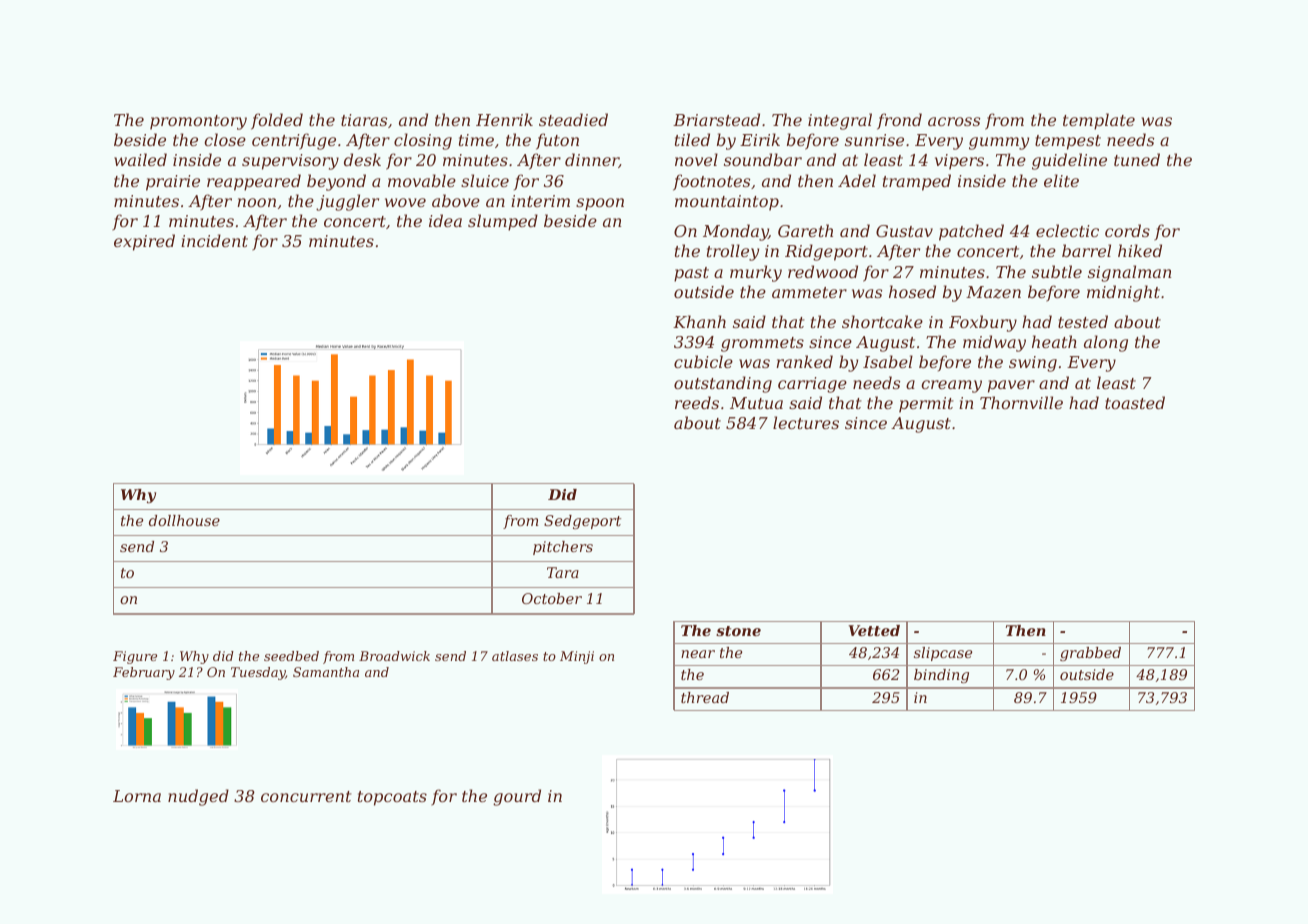 The image size is (1308, 924). I want to click on Lorna, so click(137, 796).
